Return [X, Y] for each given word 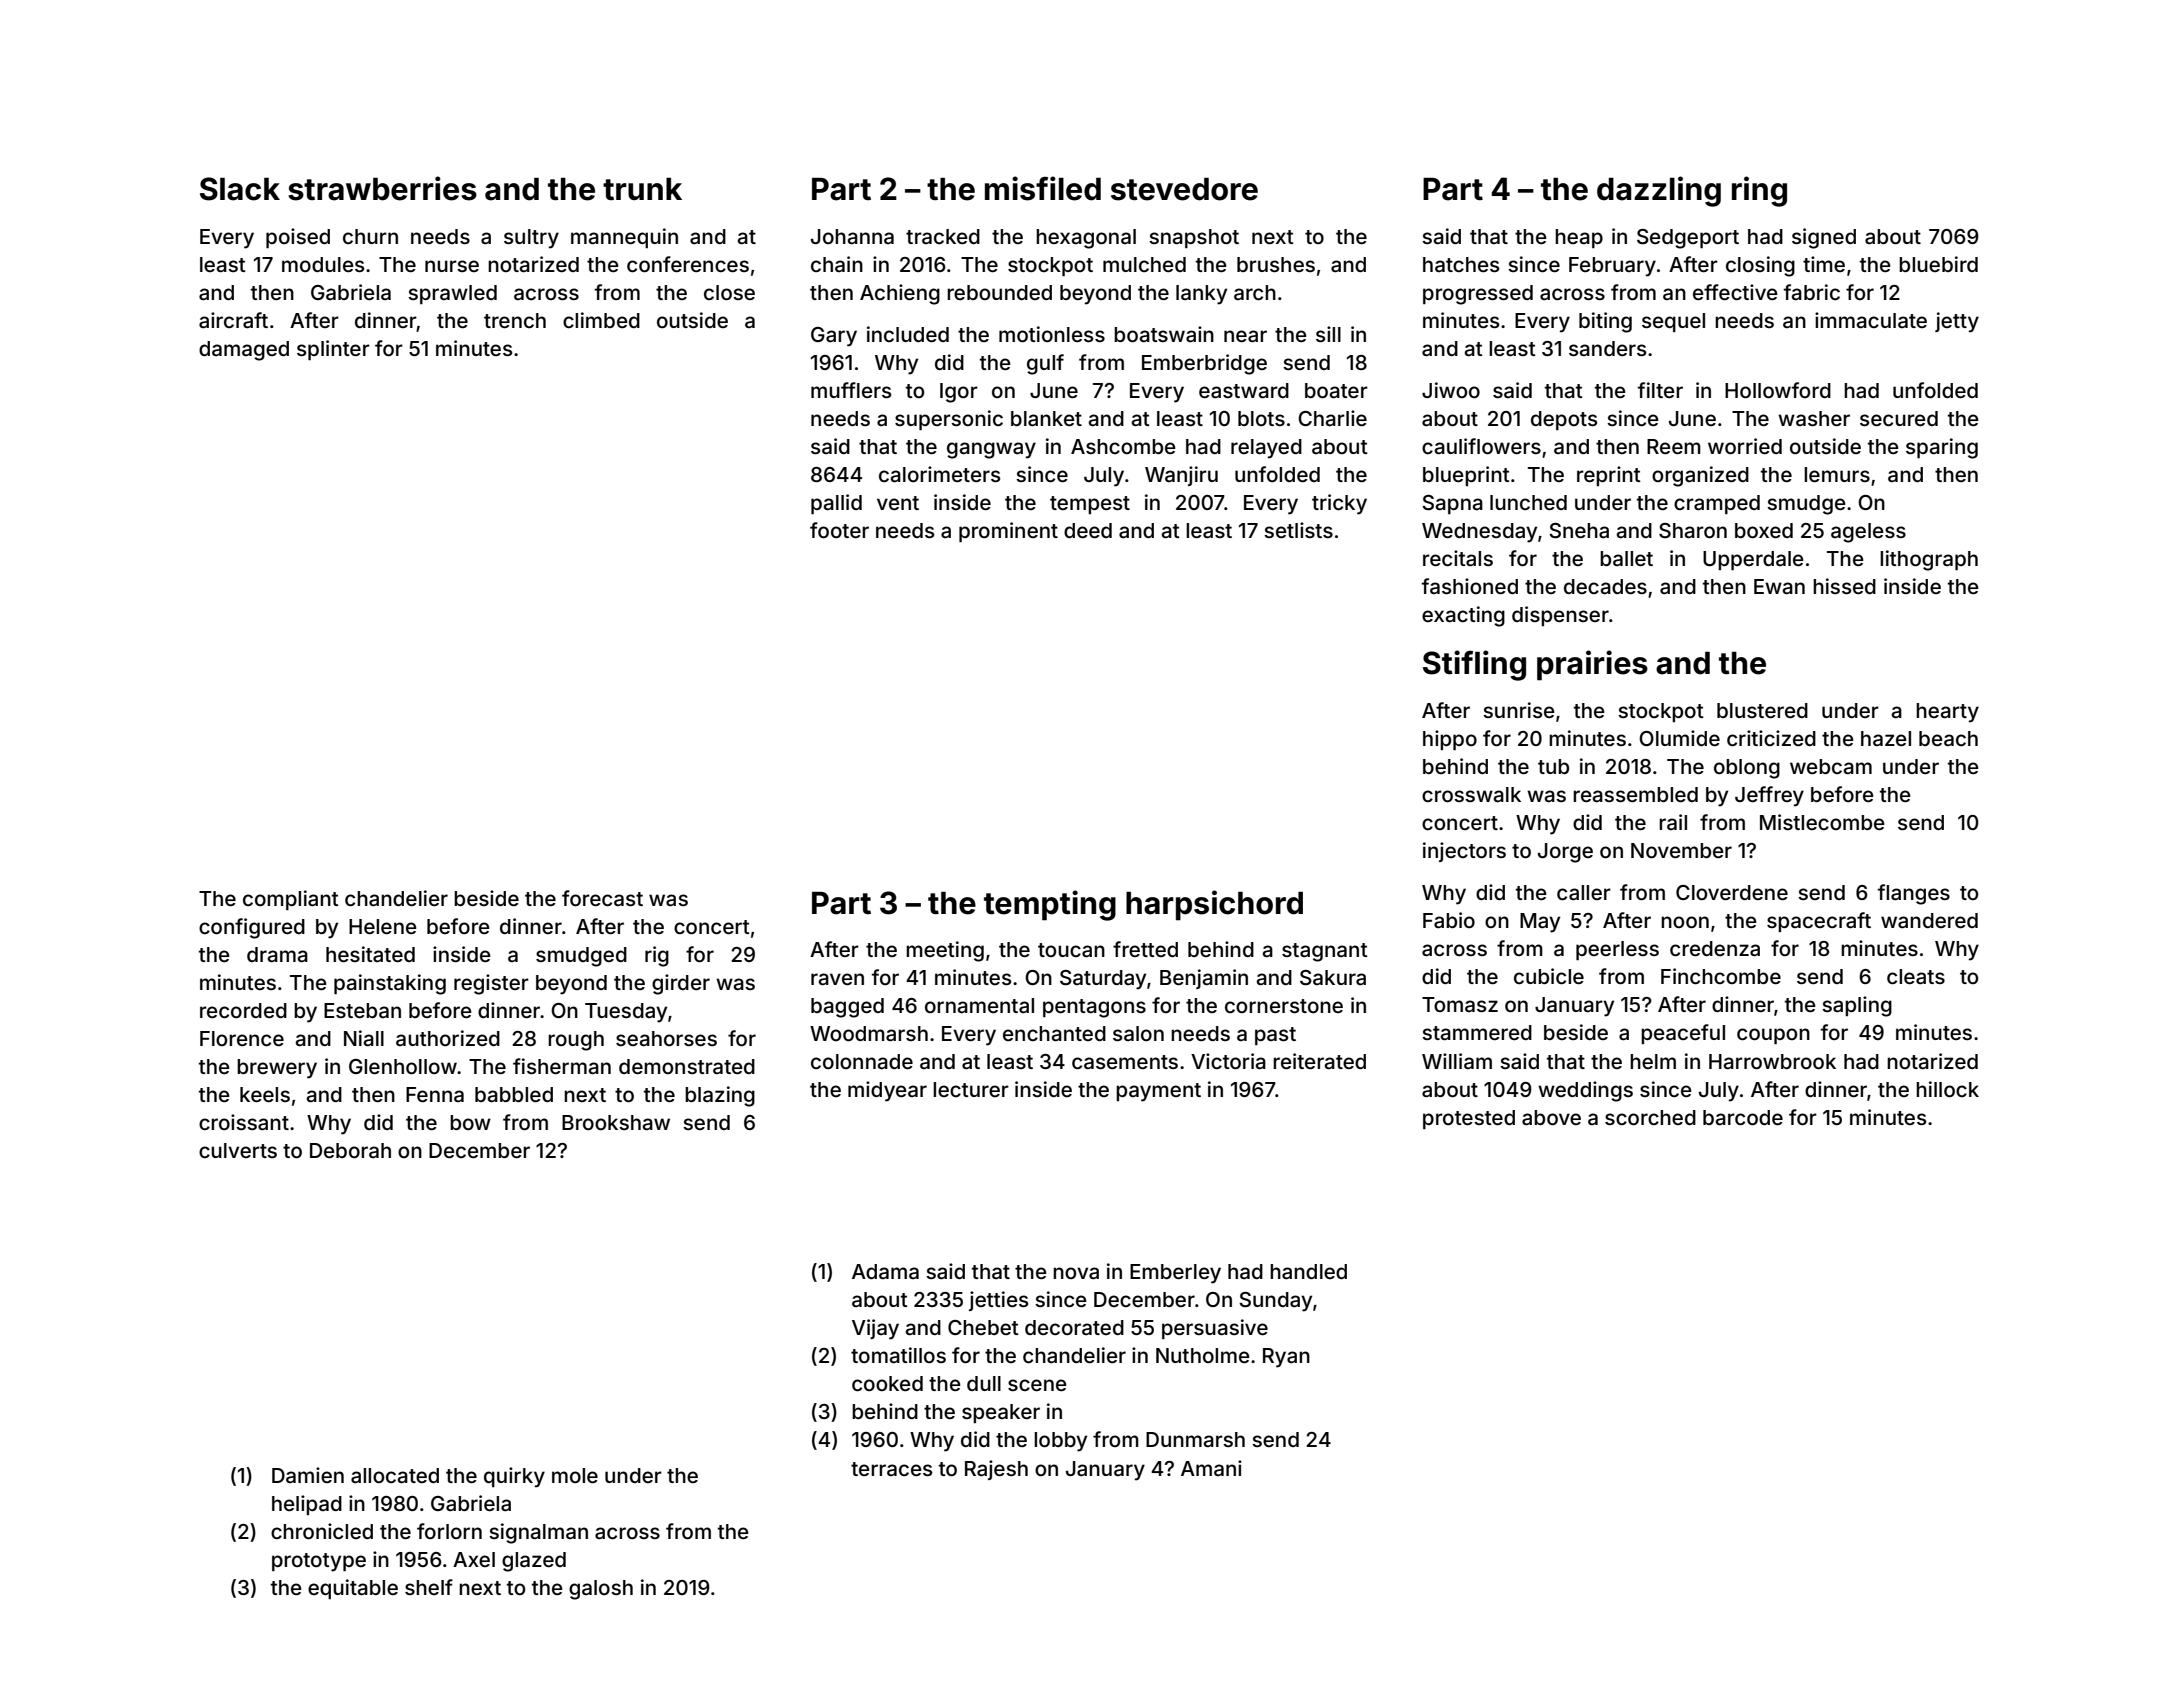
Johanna [852, 236]
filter [1660, 390]
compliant [291, 900]
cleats [1916, 976]
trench [515, 320]
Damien [308, 1475]
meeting [945, 951]
